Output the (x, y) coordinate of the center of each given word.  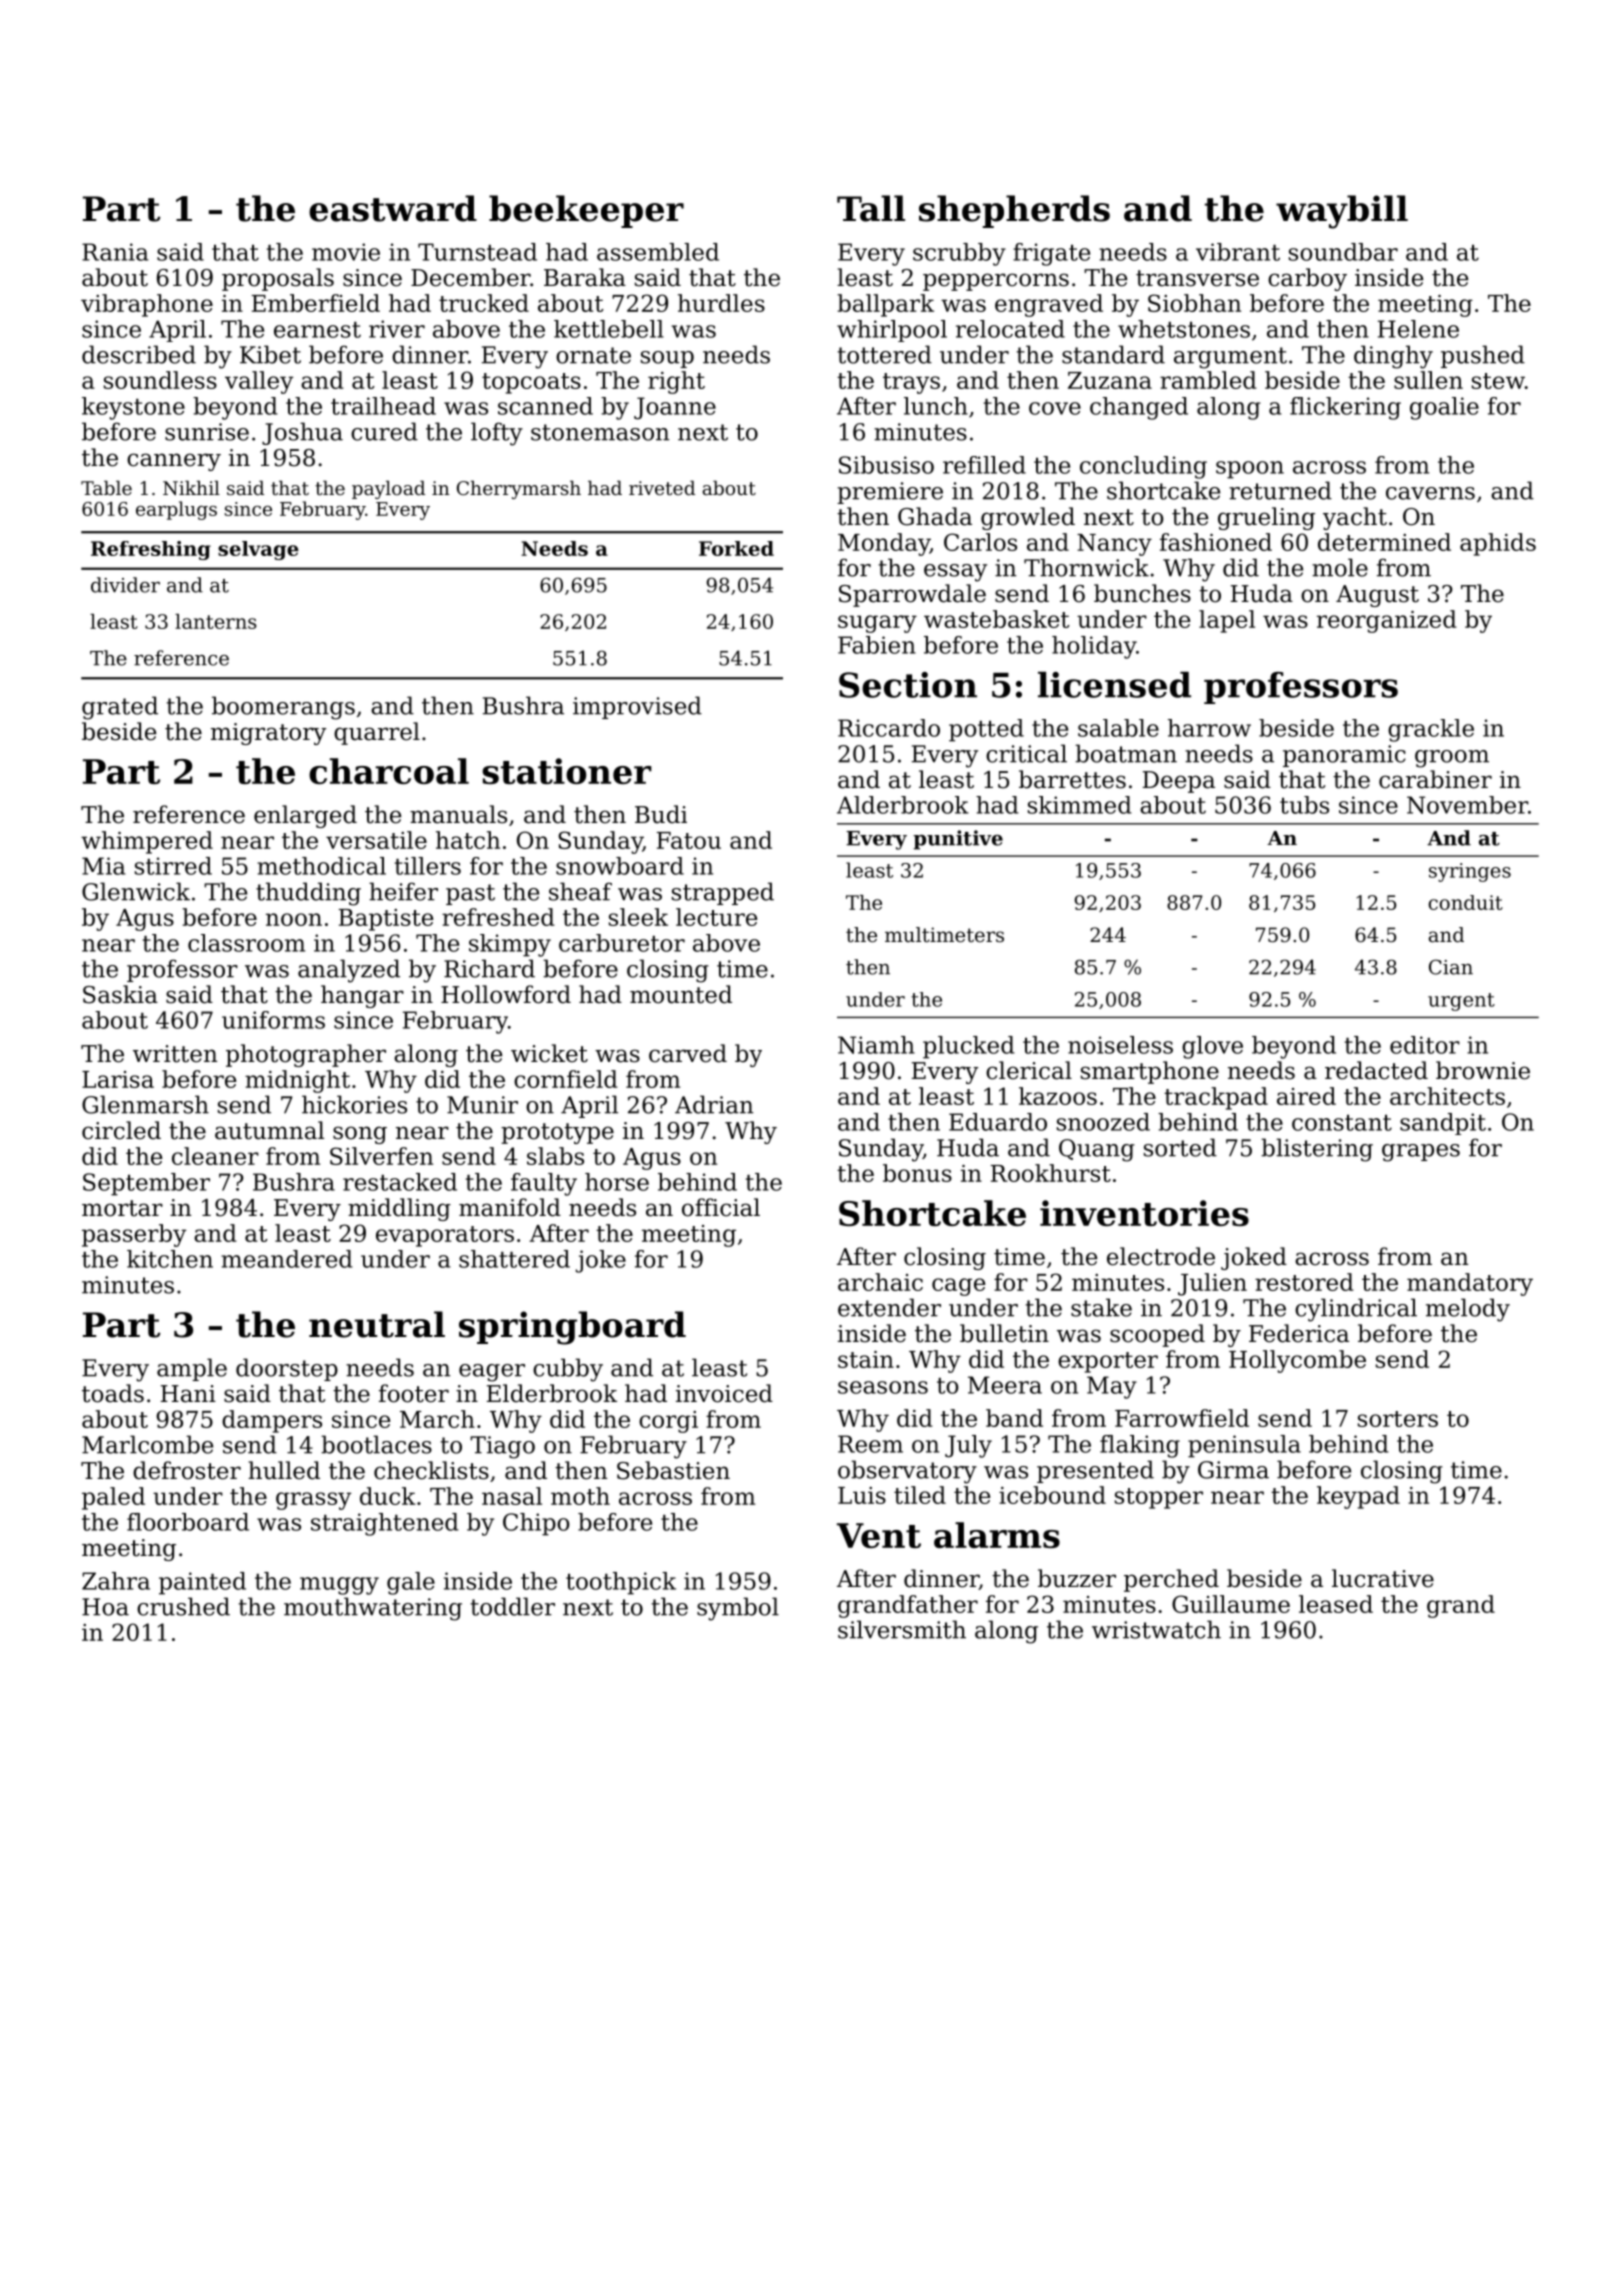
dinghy (1393, 357)
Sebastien (673, 1470)
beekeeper (586, 211)
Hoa (105, 1607)
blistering (1317, 1150)
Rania (115, 252)
